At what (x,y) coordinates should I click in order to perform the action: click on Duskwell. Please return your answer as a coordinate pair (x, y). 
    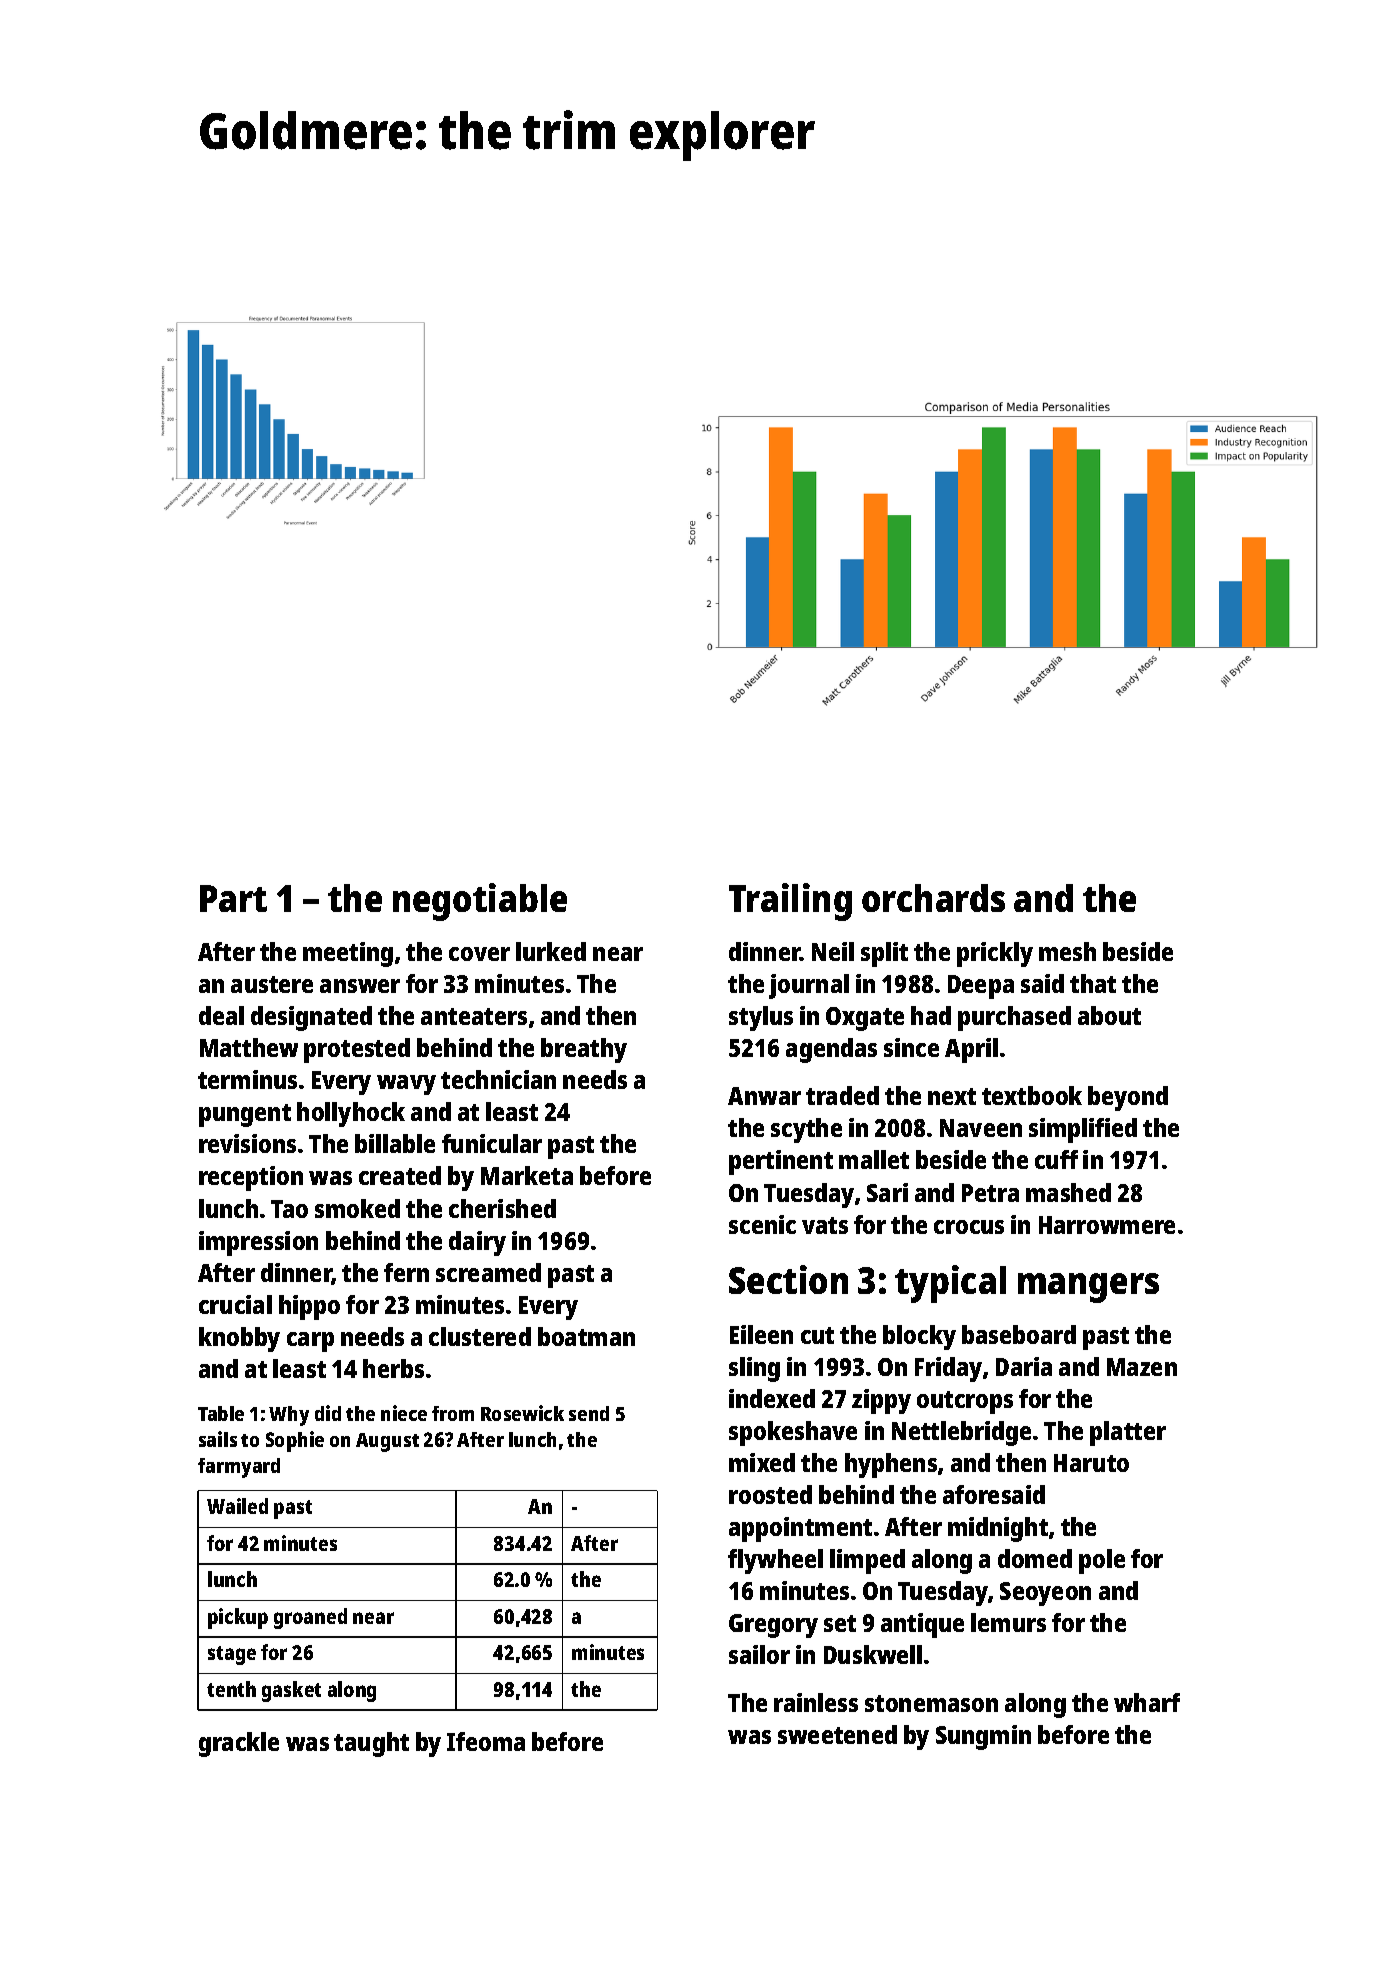
    Looking at the image, I should click on (873, 1654).
